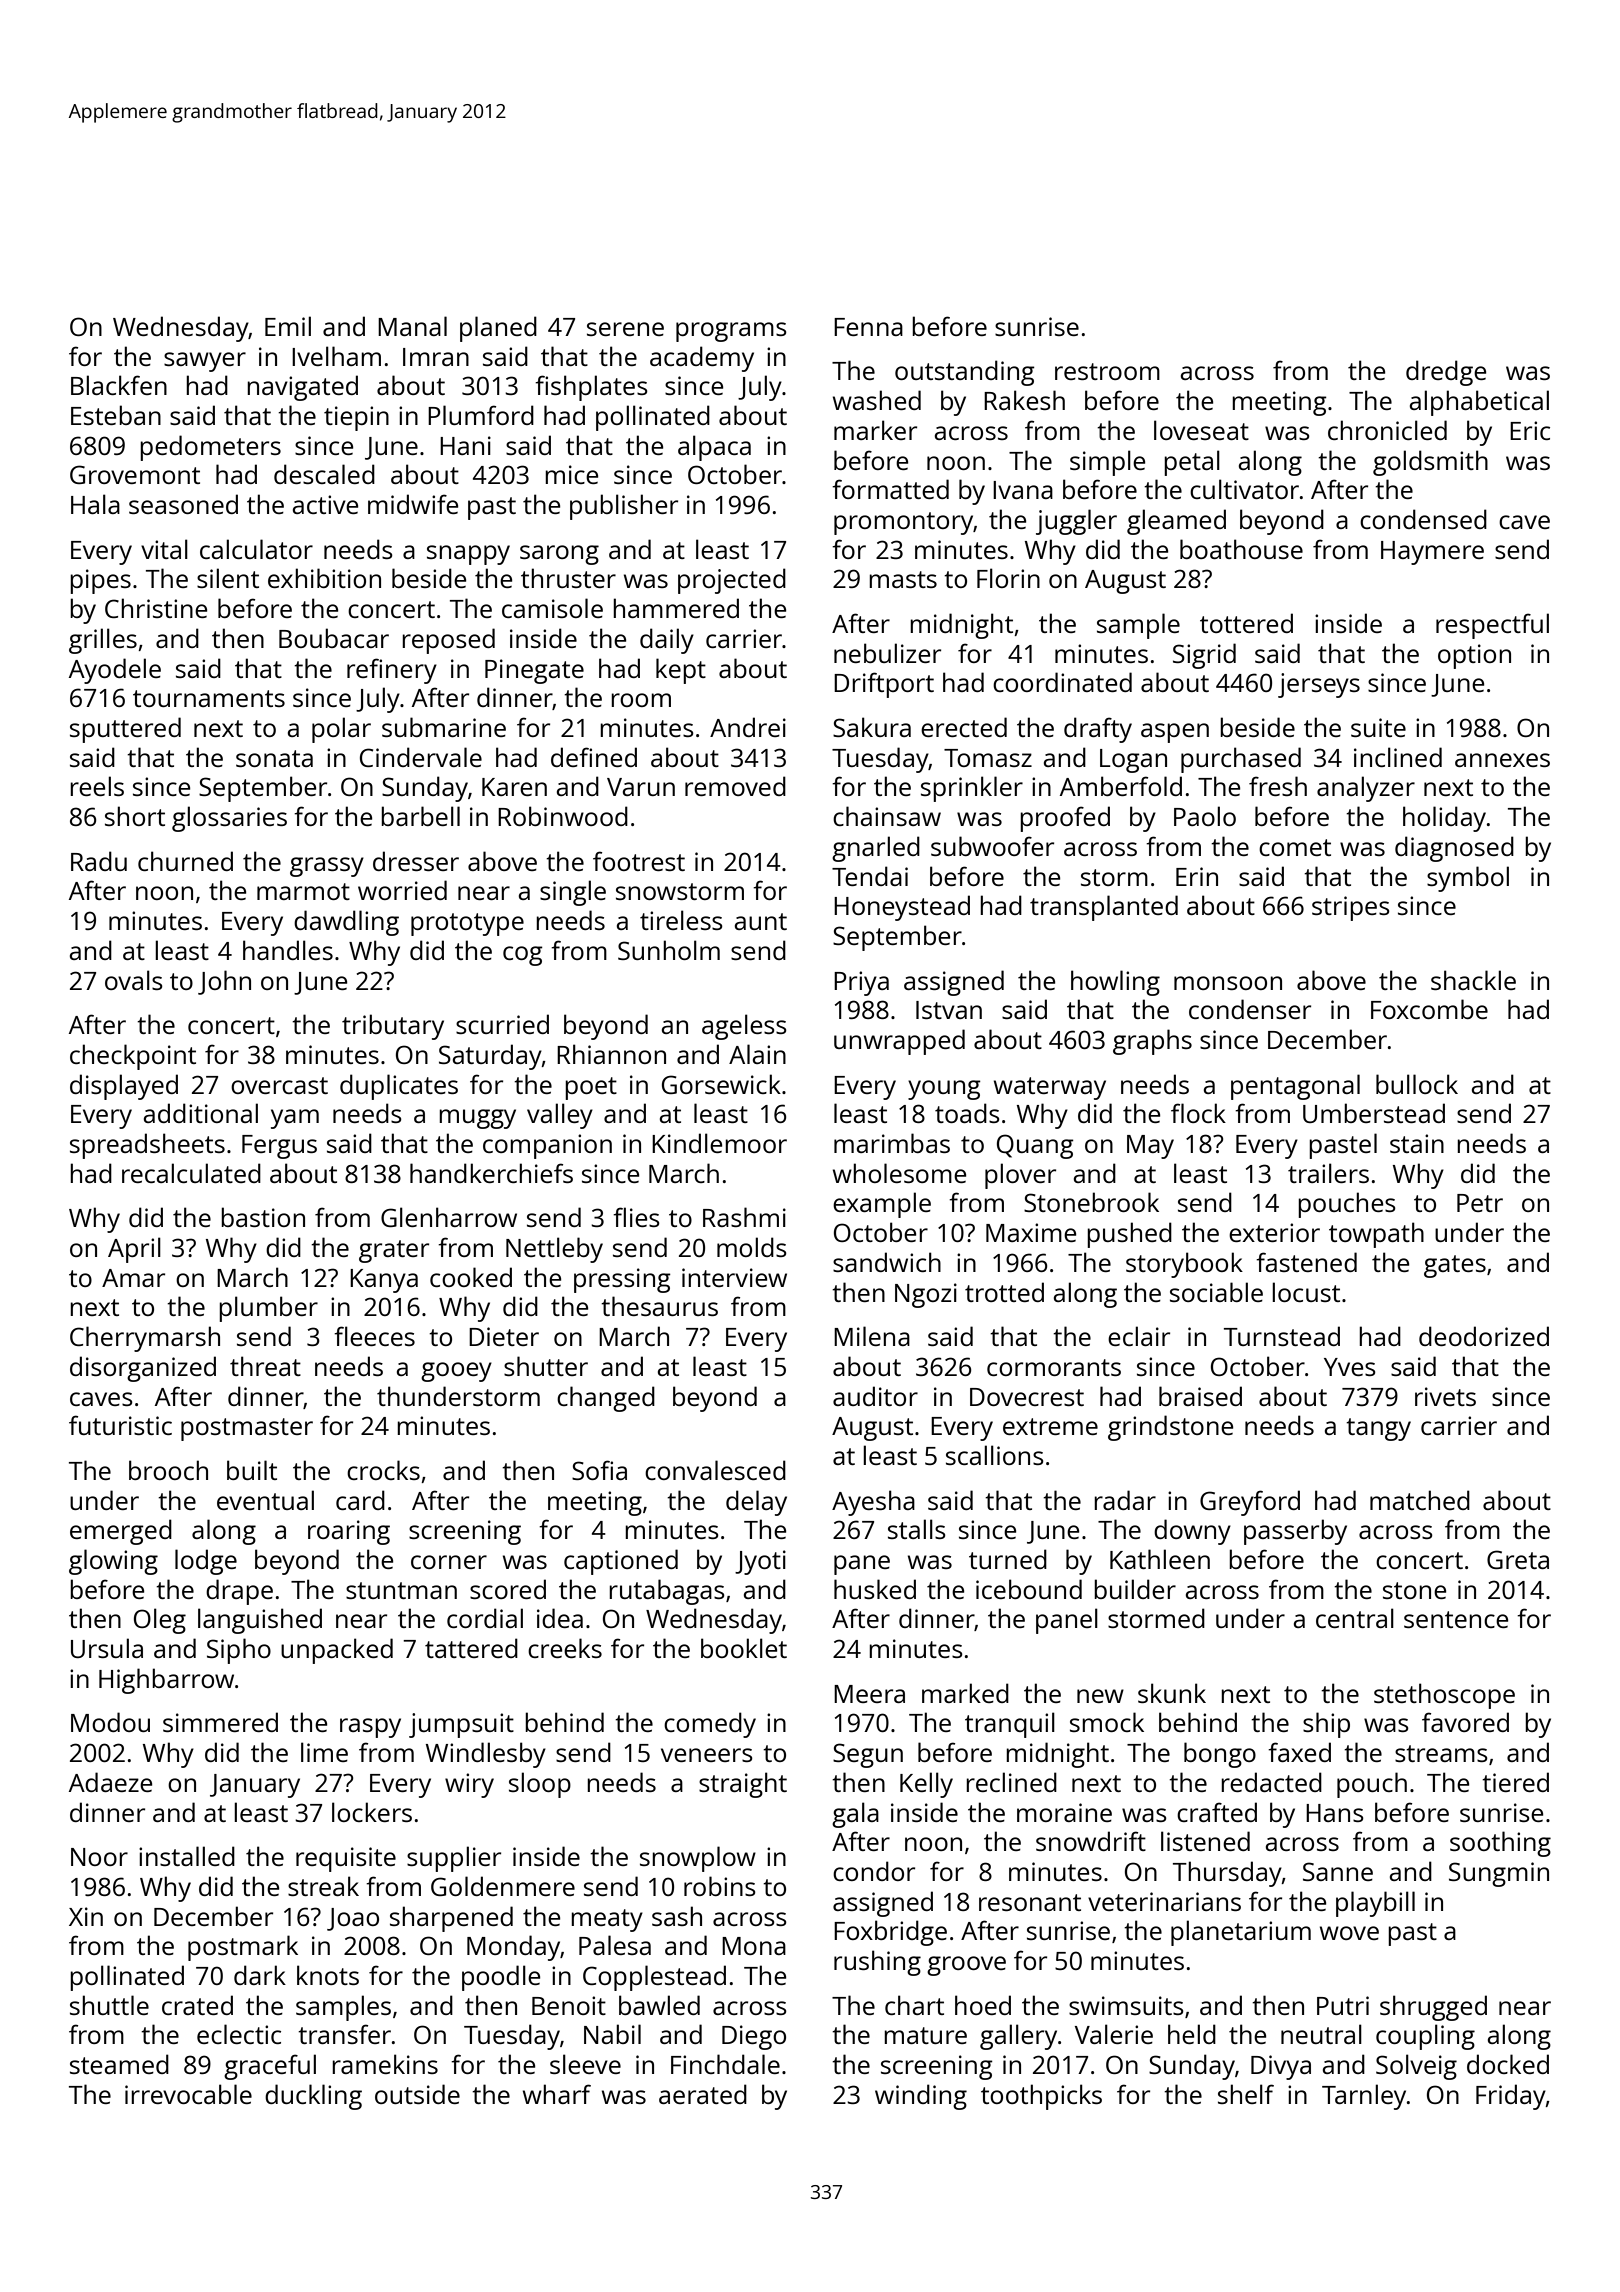 The image size is (1620, 2292). Describe the element at coordinates (119, 2064) in the image. I see `steamed` at that location.
